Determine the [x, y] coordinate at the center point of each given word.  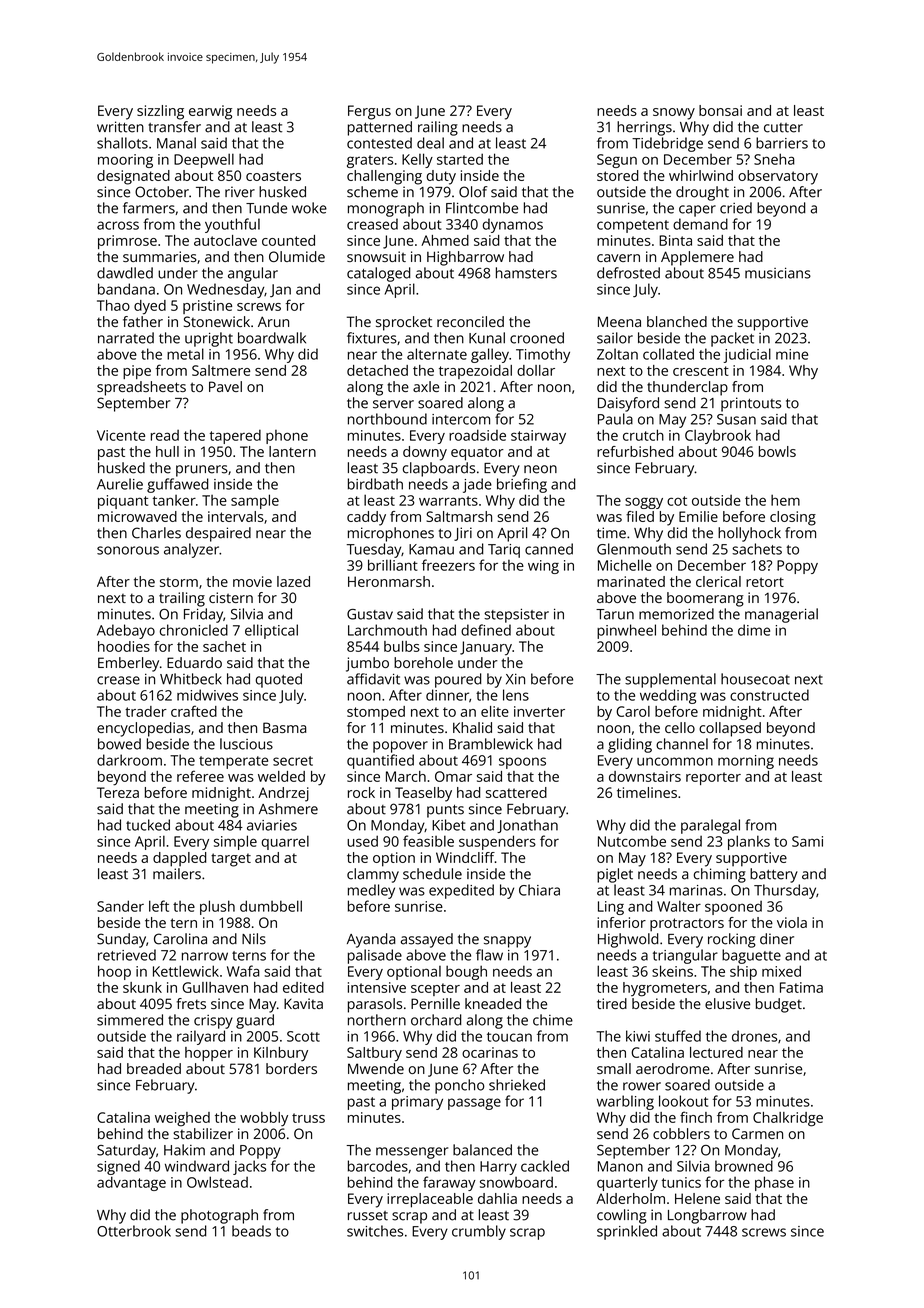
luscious [246, 744]
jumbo [367, 664]
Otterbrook [134, 1231]
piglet [615, 875]
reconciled [470, 321]
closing [793, 518]
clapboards [439, 469]
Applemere [697, 258]
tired [612, 1003]
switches [375, 1231]
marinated [631, 581]
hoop [114, 972]
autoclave [225, 240]
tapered [235, 437]
